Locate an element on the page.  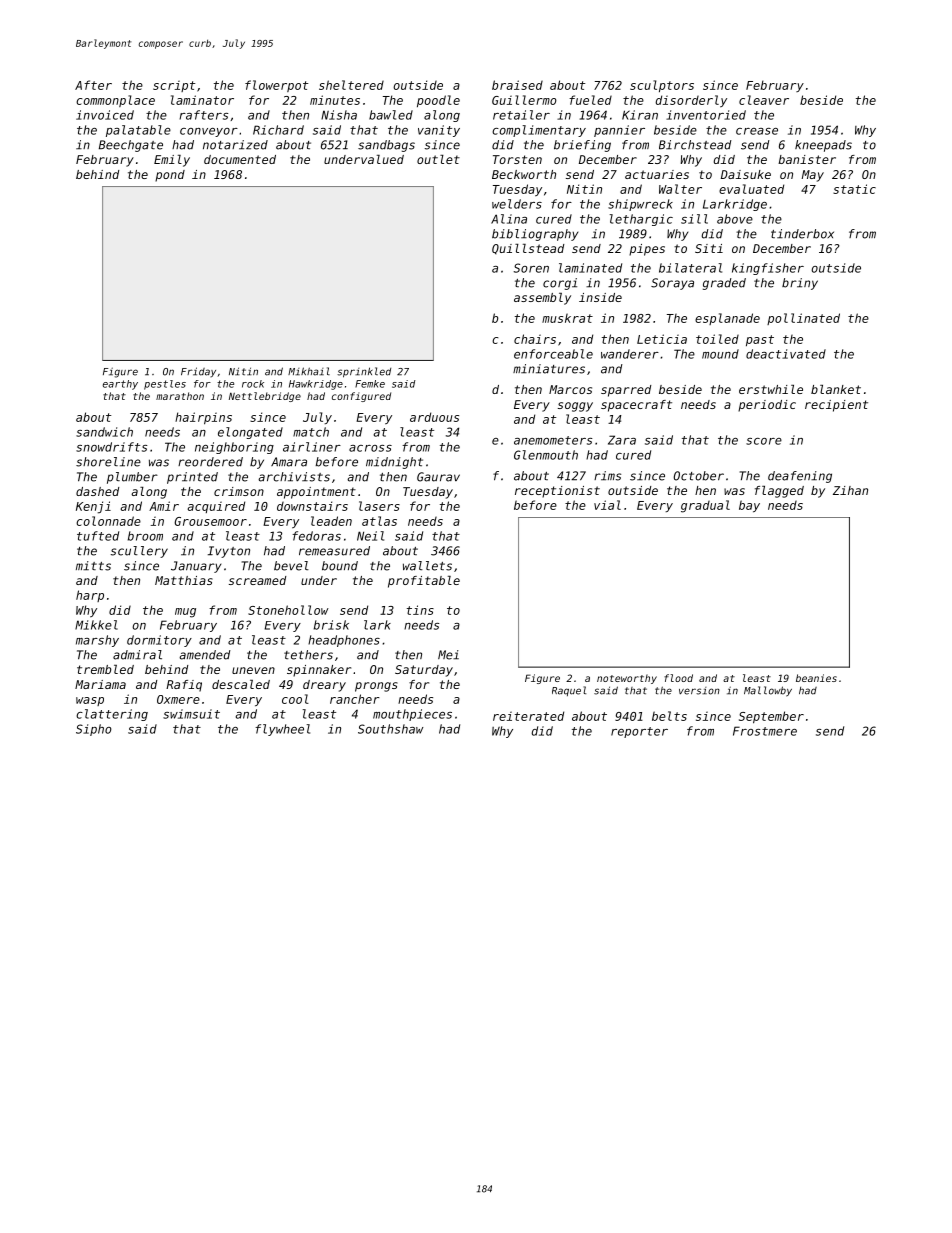
static is located at coordinates (854, 189).
